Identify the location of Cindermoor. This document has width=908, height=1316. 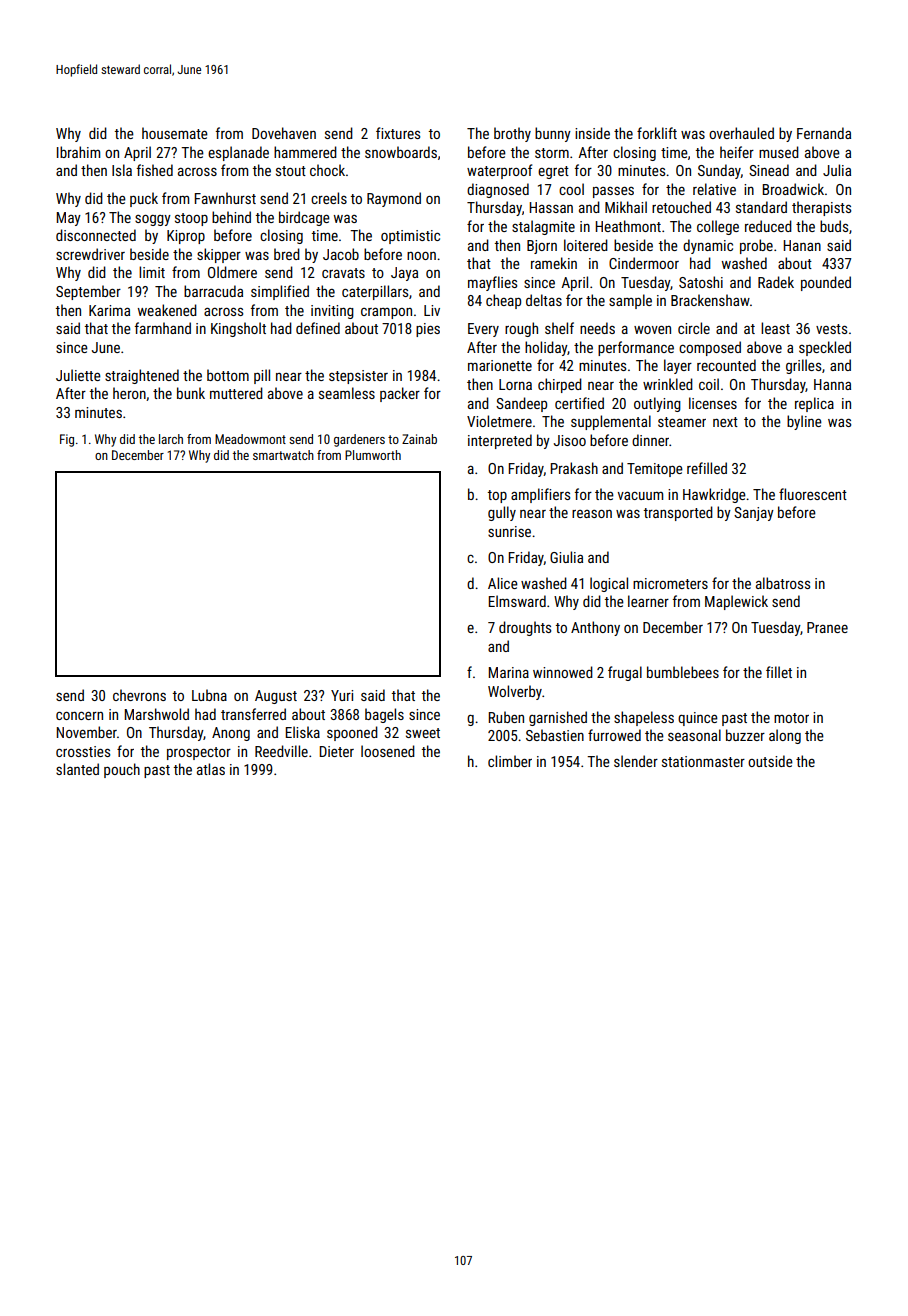
(644, 263).
